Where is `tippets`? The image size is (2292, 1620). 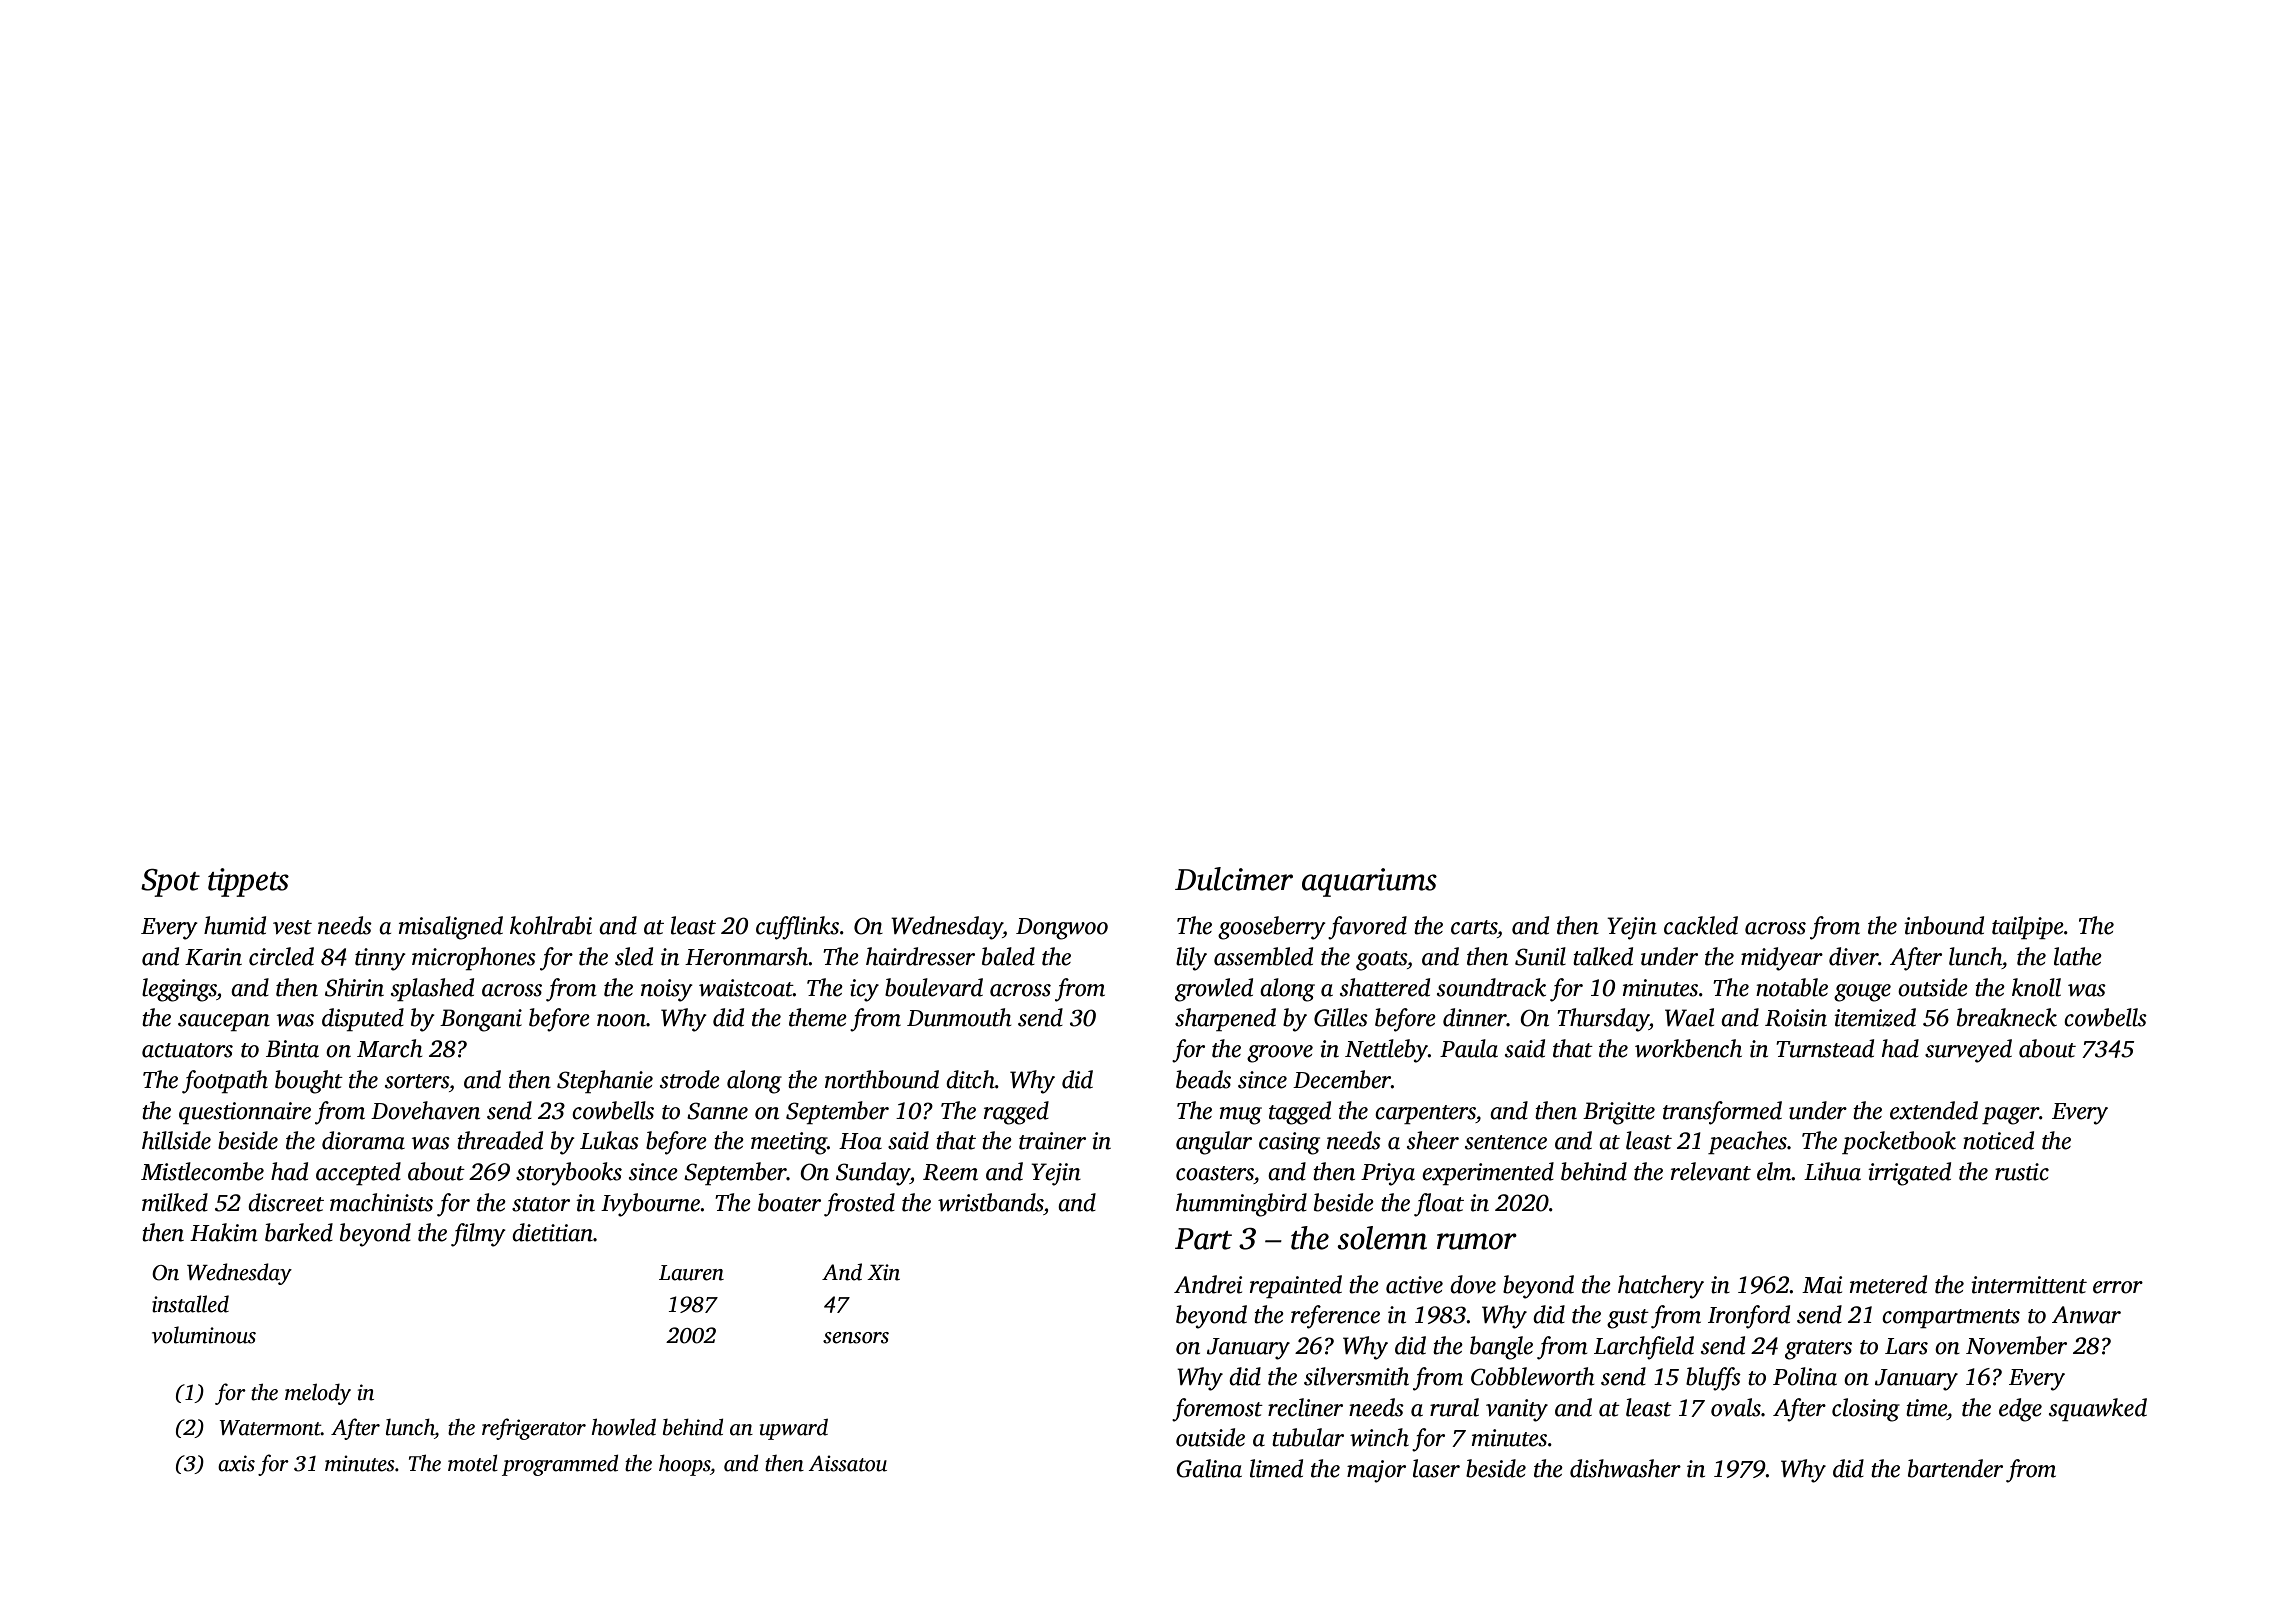 tippets is located at coordinates (248, 882).
